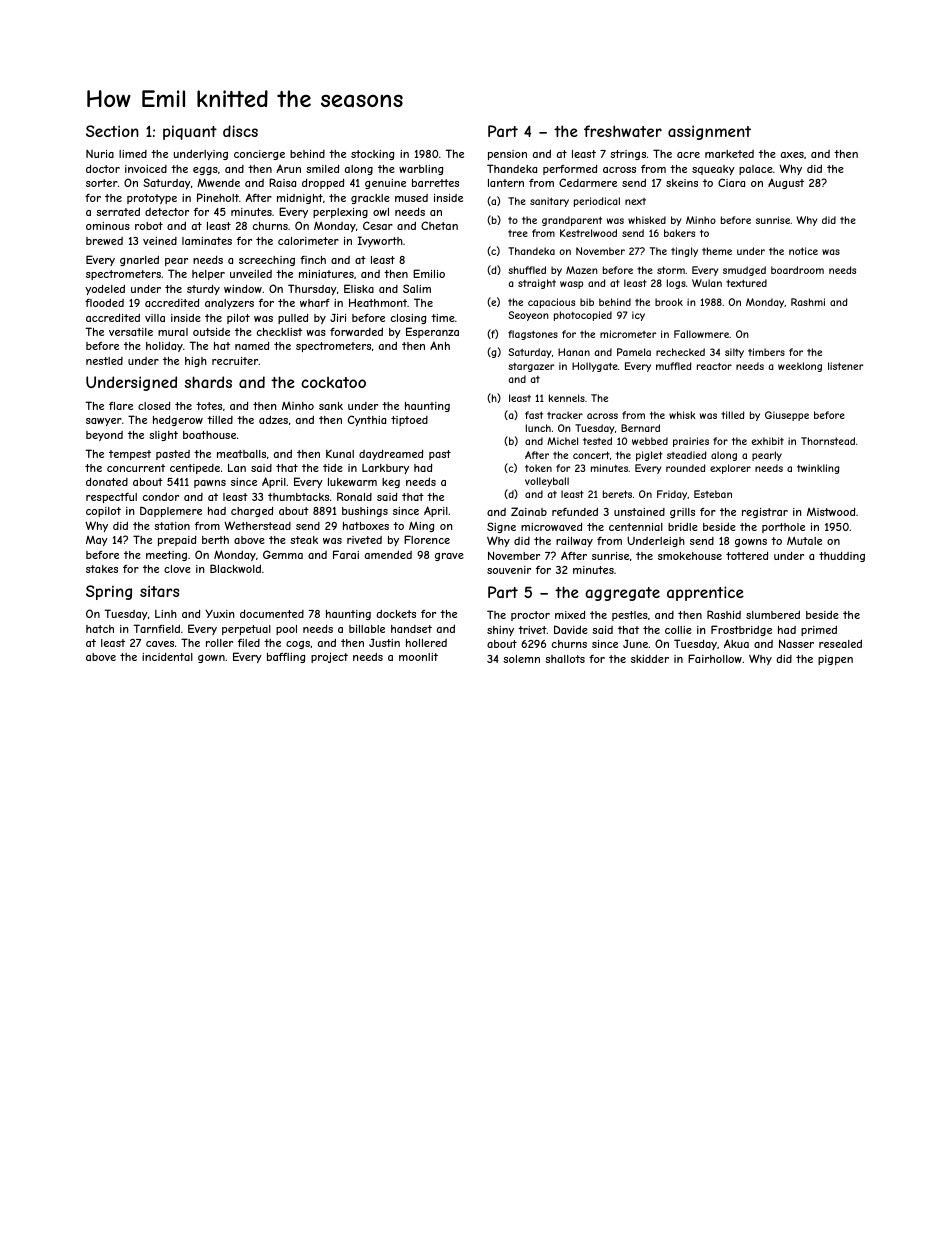 Image resolution: width=952 pixels, height=1233 pixels. What do you see at coordinates (709, 132) in the screenshot?
I see `assignment` at bounding box center [709, 132].
